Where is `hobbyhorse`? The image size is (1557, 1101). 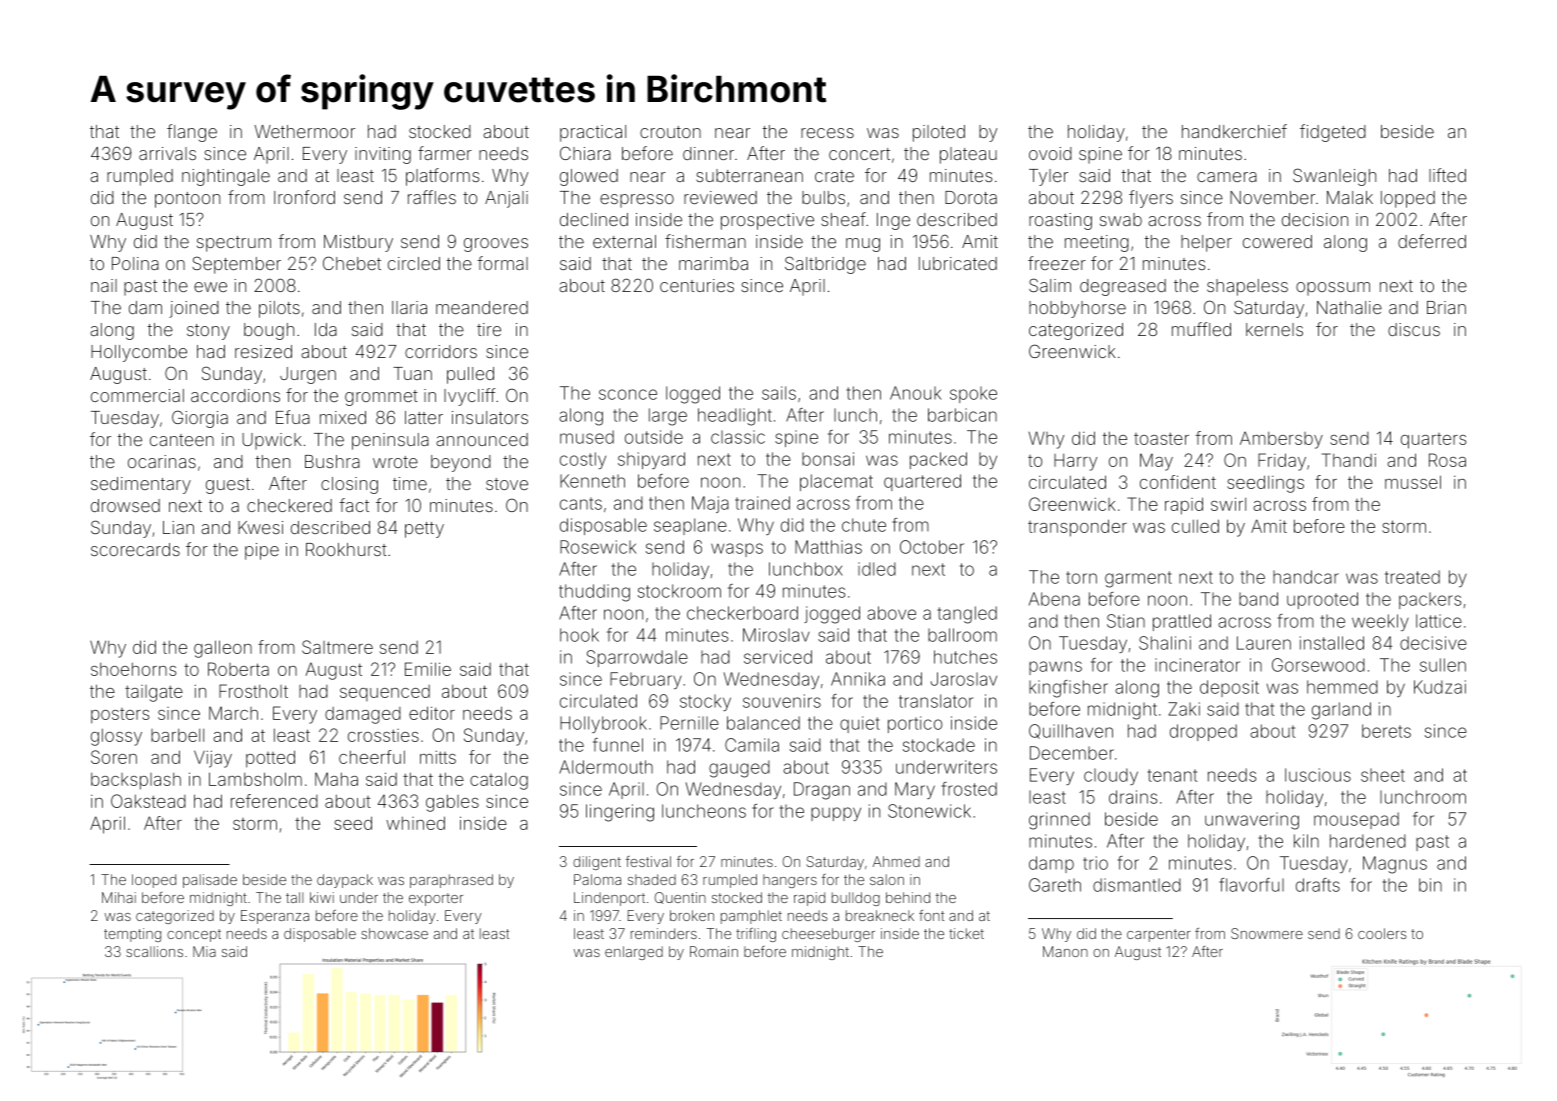 hobbyhorse is located at coordinates (1077, 309).
